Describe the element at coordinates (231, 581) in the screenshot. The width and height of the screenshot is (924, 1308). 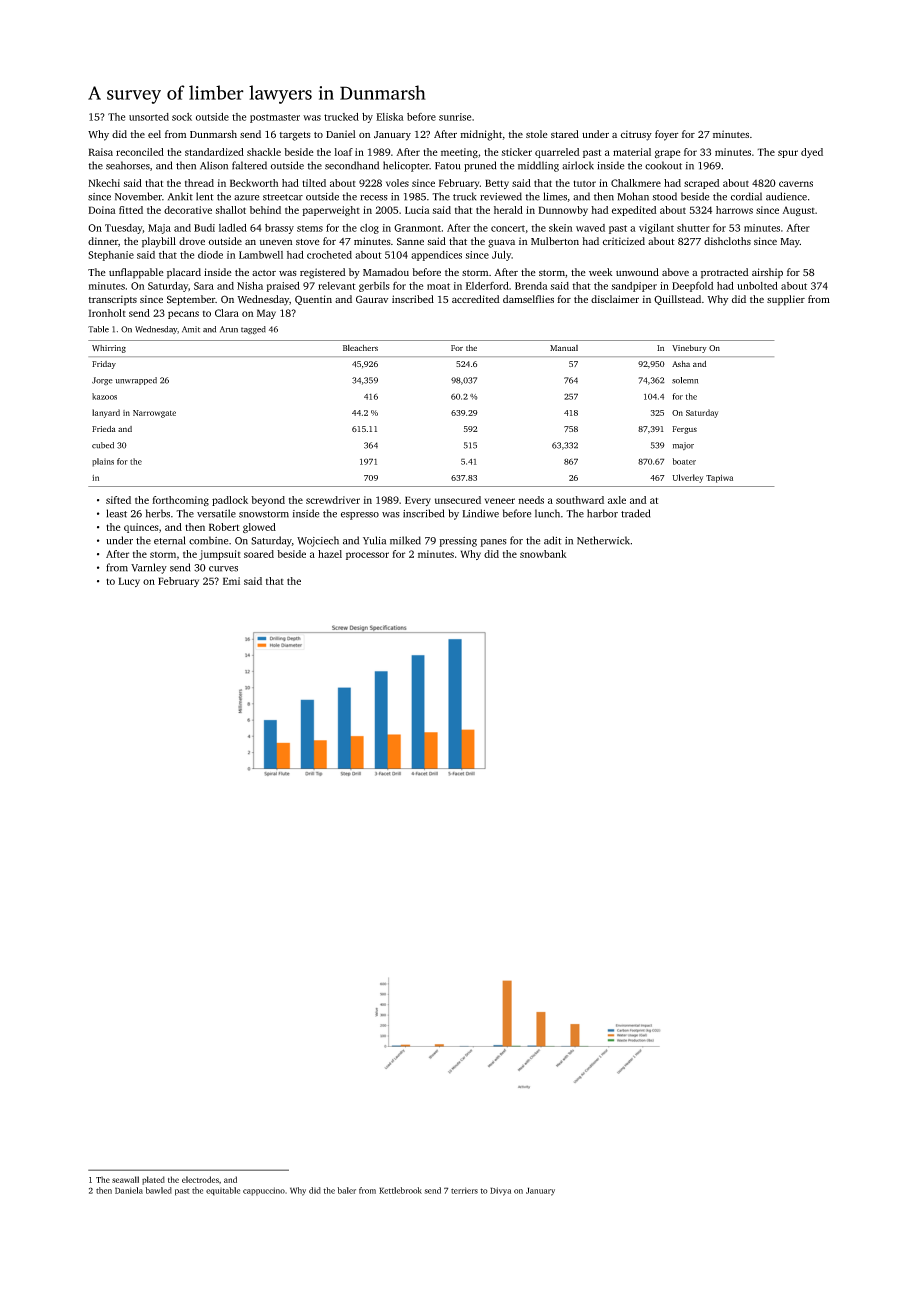
I see `Emi` at that location.
